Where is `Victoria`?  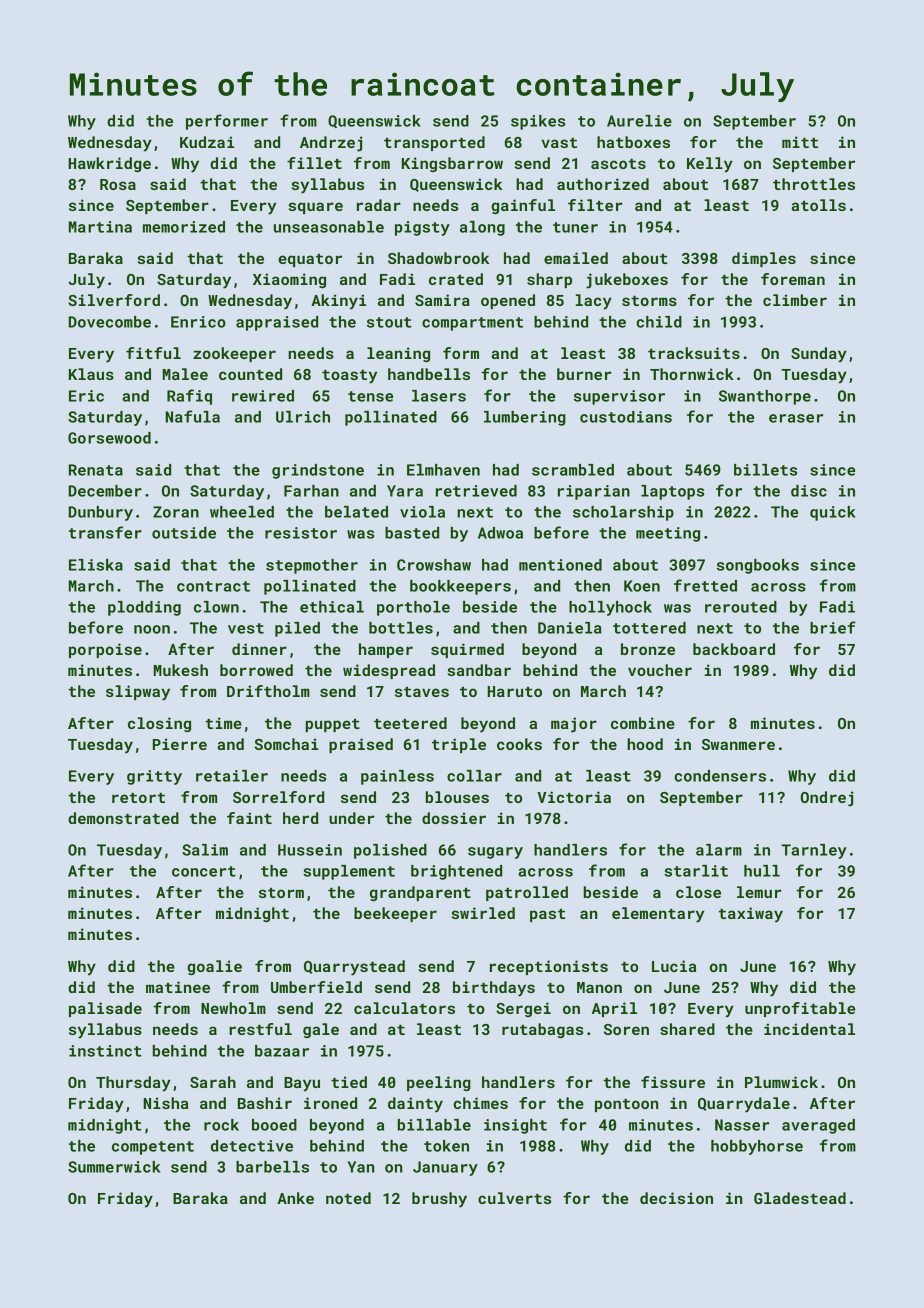 Victoria is located at coordinates (574, 797).
